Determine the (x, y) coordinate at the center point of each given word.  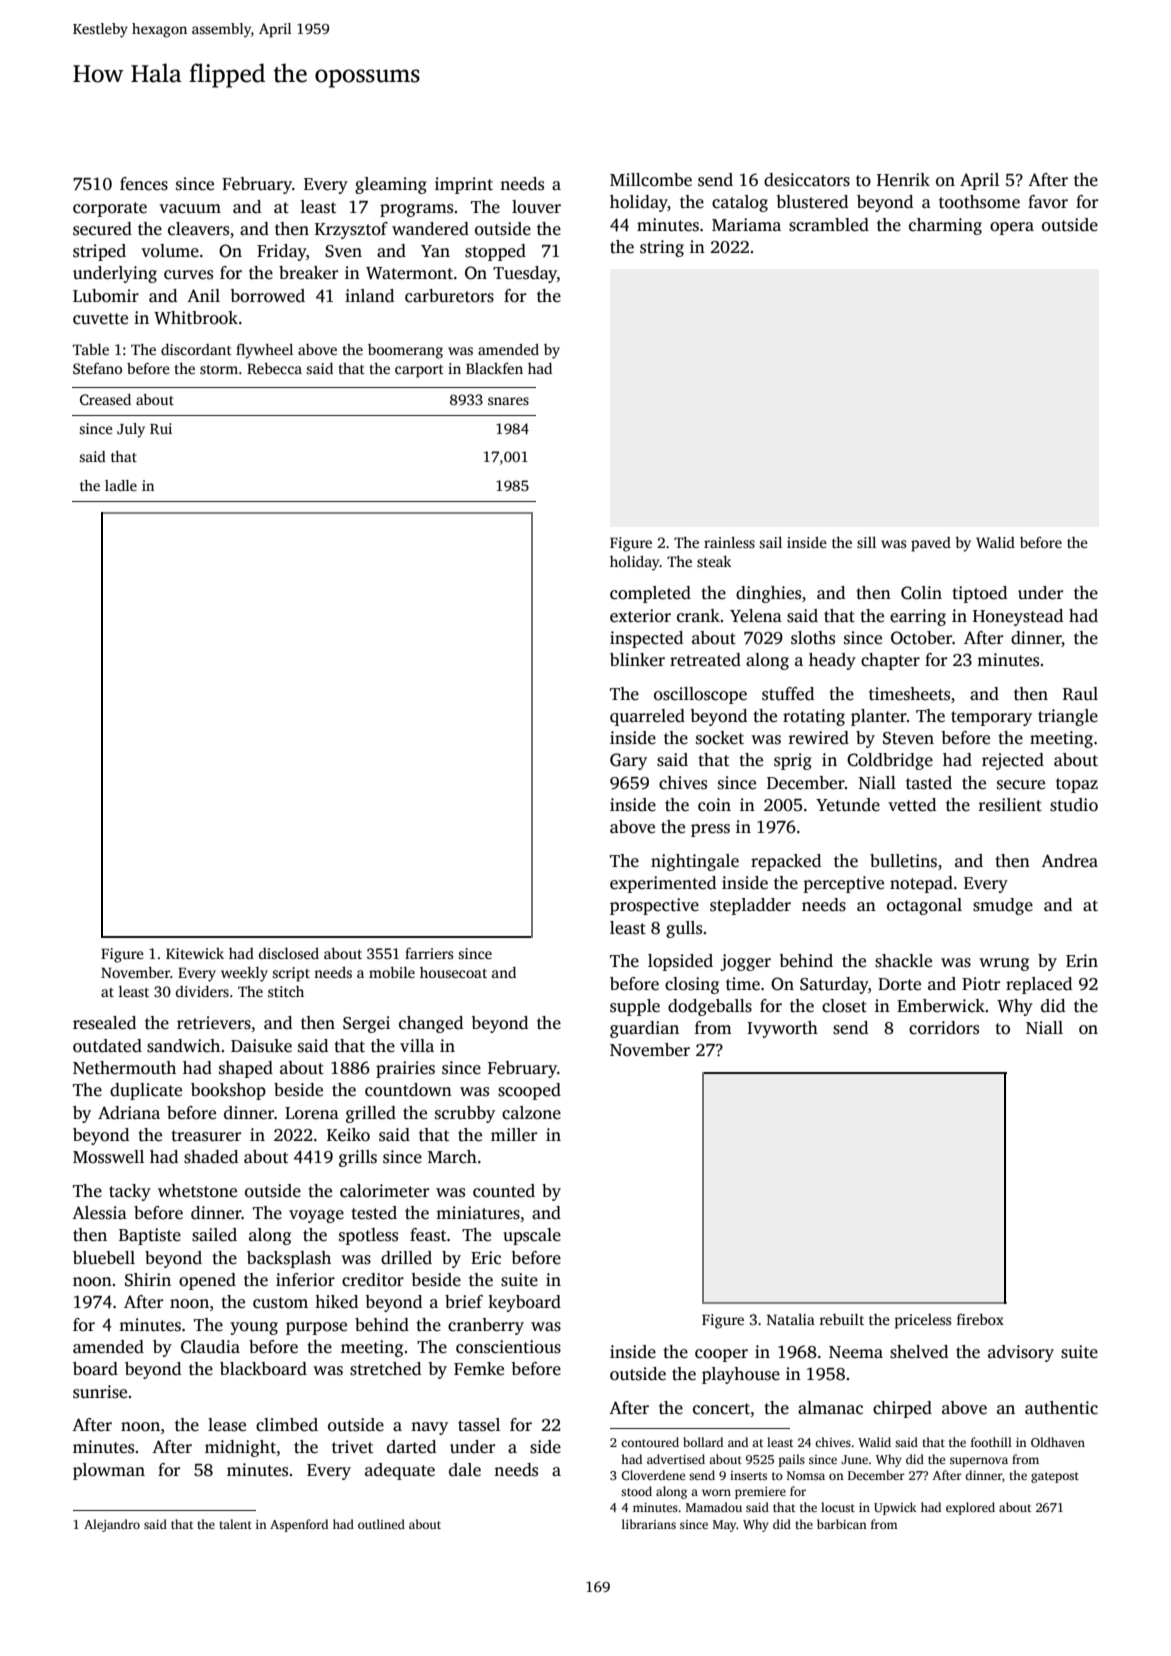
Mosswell (108, 1157)
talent (235, 1524)
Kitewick (195, 953)
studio (1074, 805)
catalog (740, 203)
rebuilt (841, 1319)
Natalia (791, 1319)
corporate (110, 209)
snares (508, 401)
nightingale (695, 862)
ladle (121, 485)
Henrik (903, 180)
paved (931, 544)
